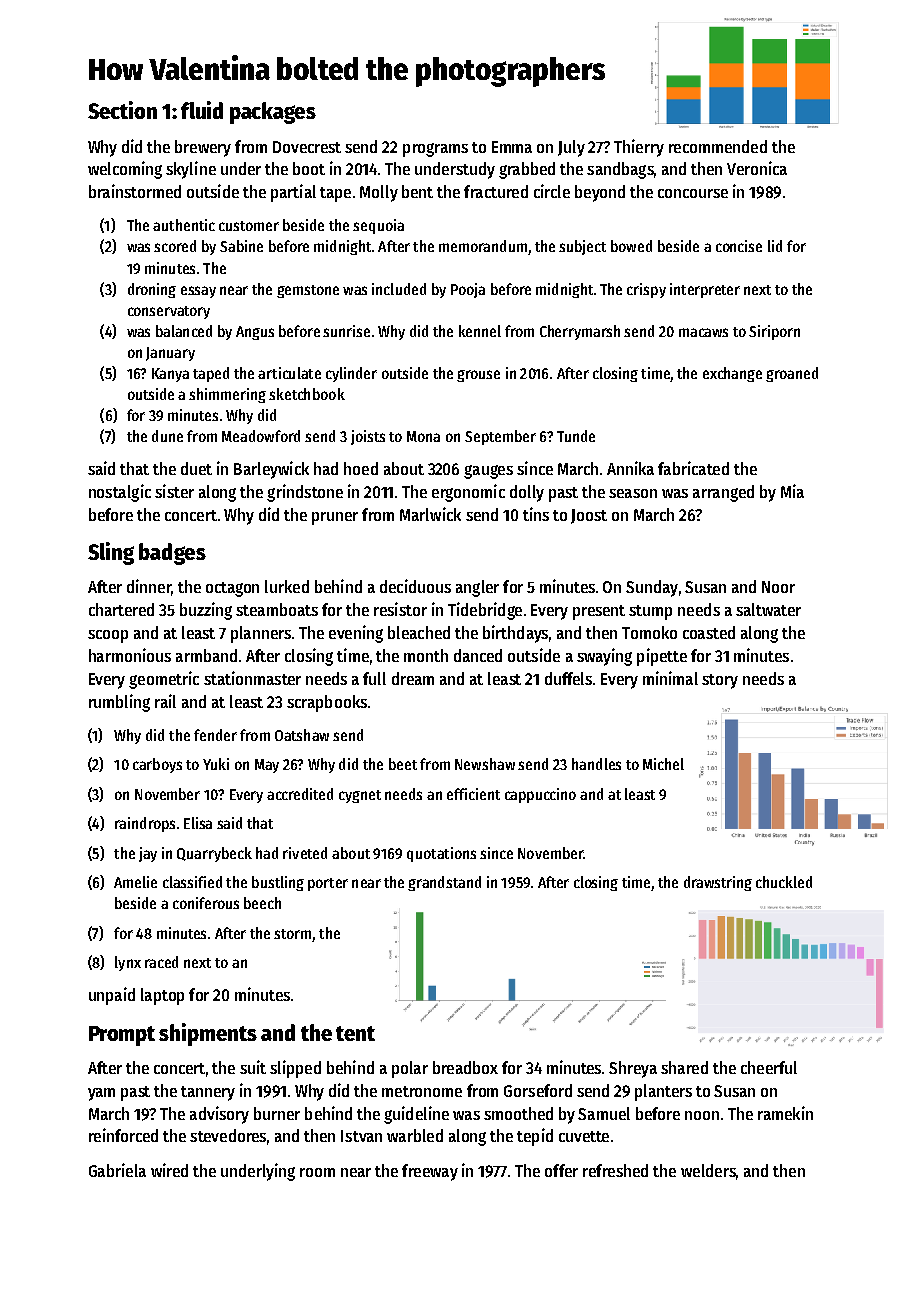 The image size is (908, 1316). Describe the element at coordinates (202, 110) in the screenshot. I see `fluid` at that location.
